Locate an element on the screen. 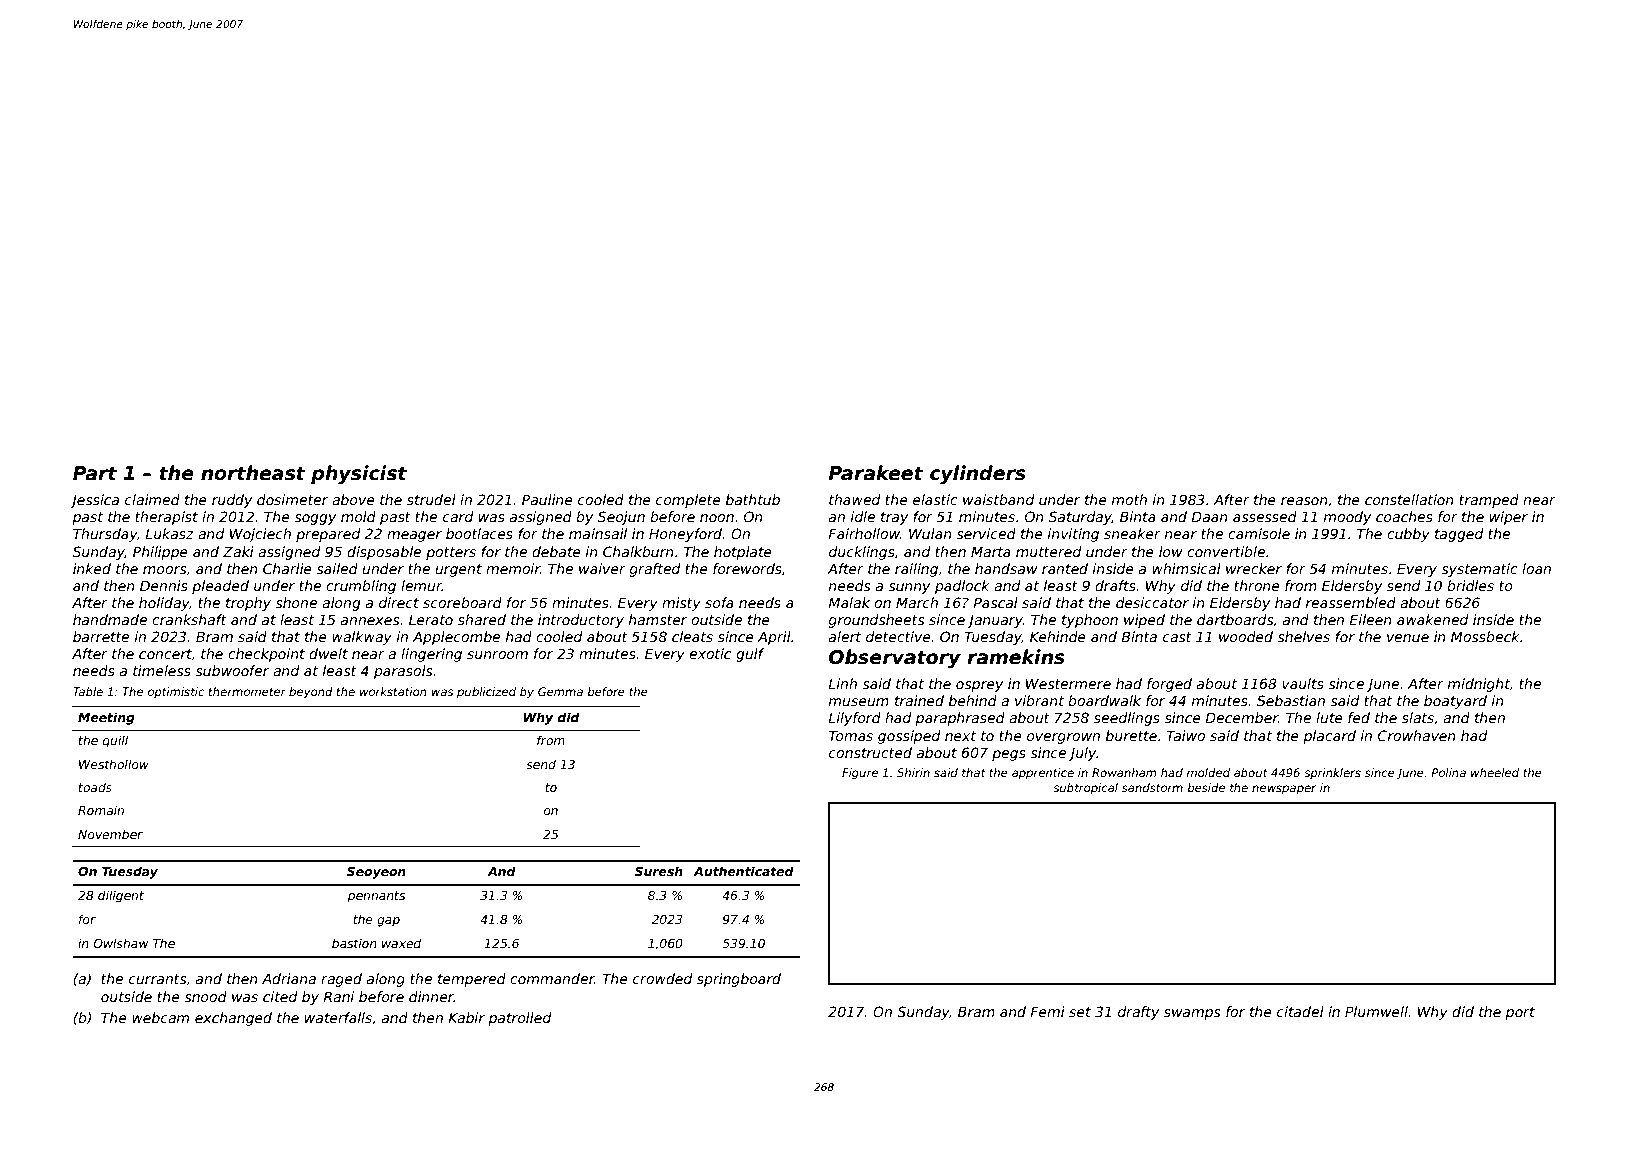 The width and height of the screenshot is (1628, 1151). Gemma is located at coordinates (560, 691).
